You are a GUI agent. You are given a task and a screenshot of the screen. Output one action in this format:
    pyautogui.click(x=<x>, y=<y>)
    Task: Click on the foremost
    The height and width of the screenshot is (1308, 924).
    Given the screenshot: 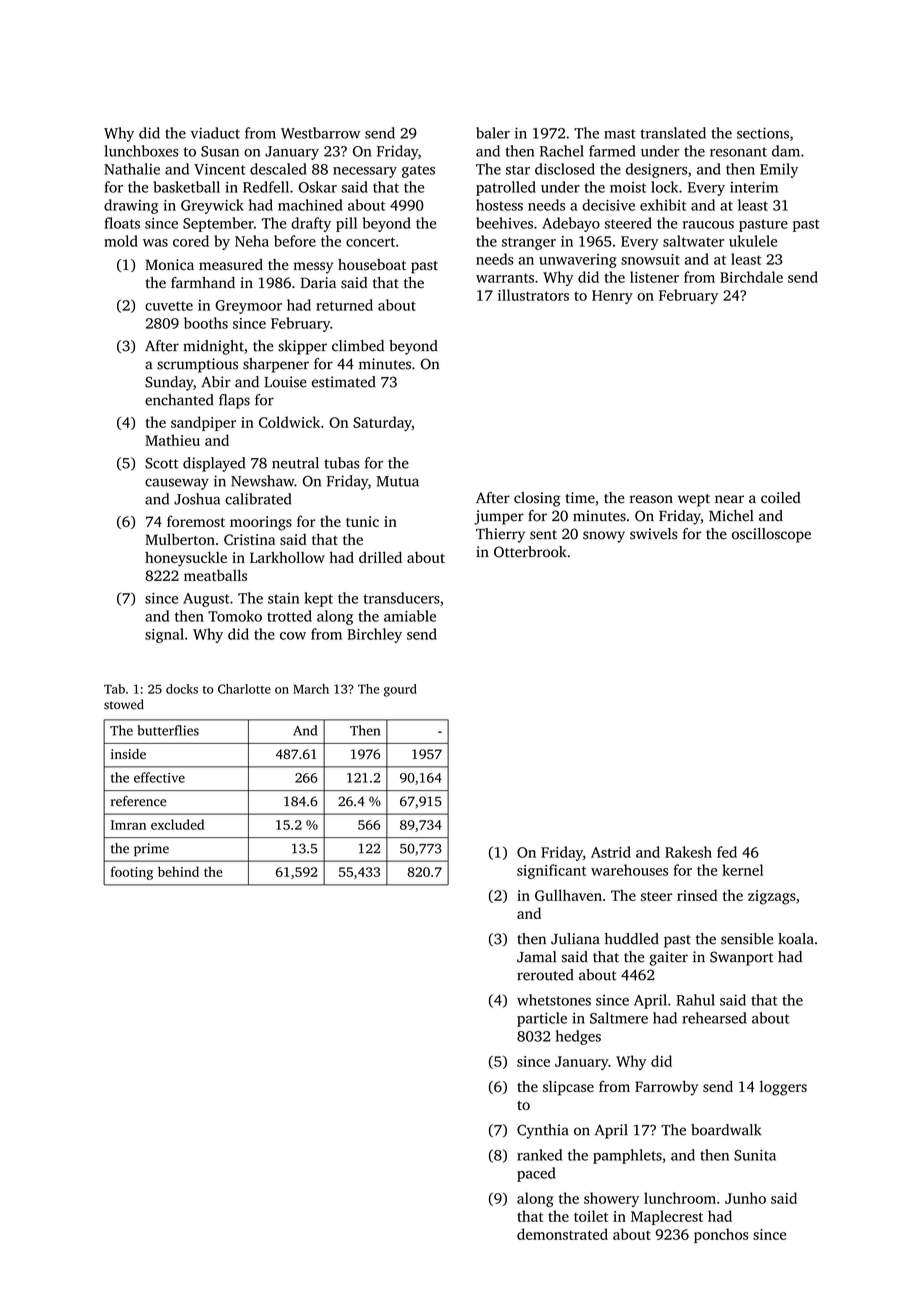 What is the action you would take?
    pyautogui.click(x=196, y=521)
